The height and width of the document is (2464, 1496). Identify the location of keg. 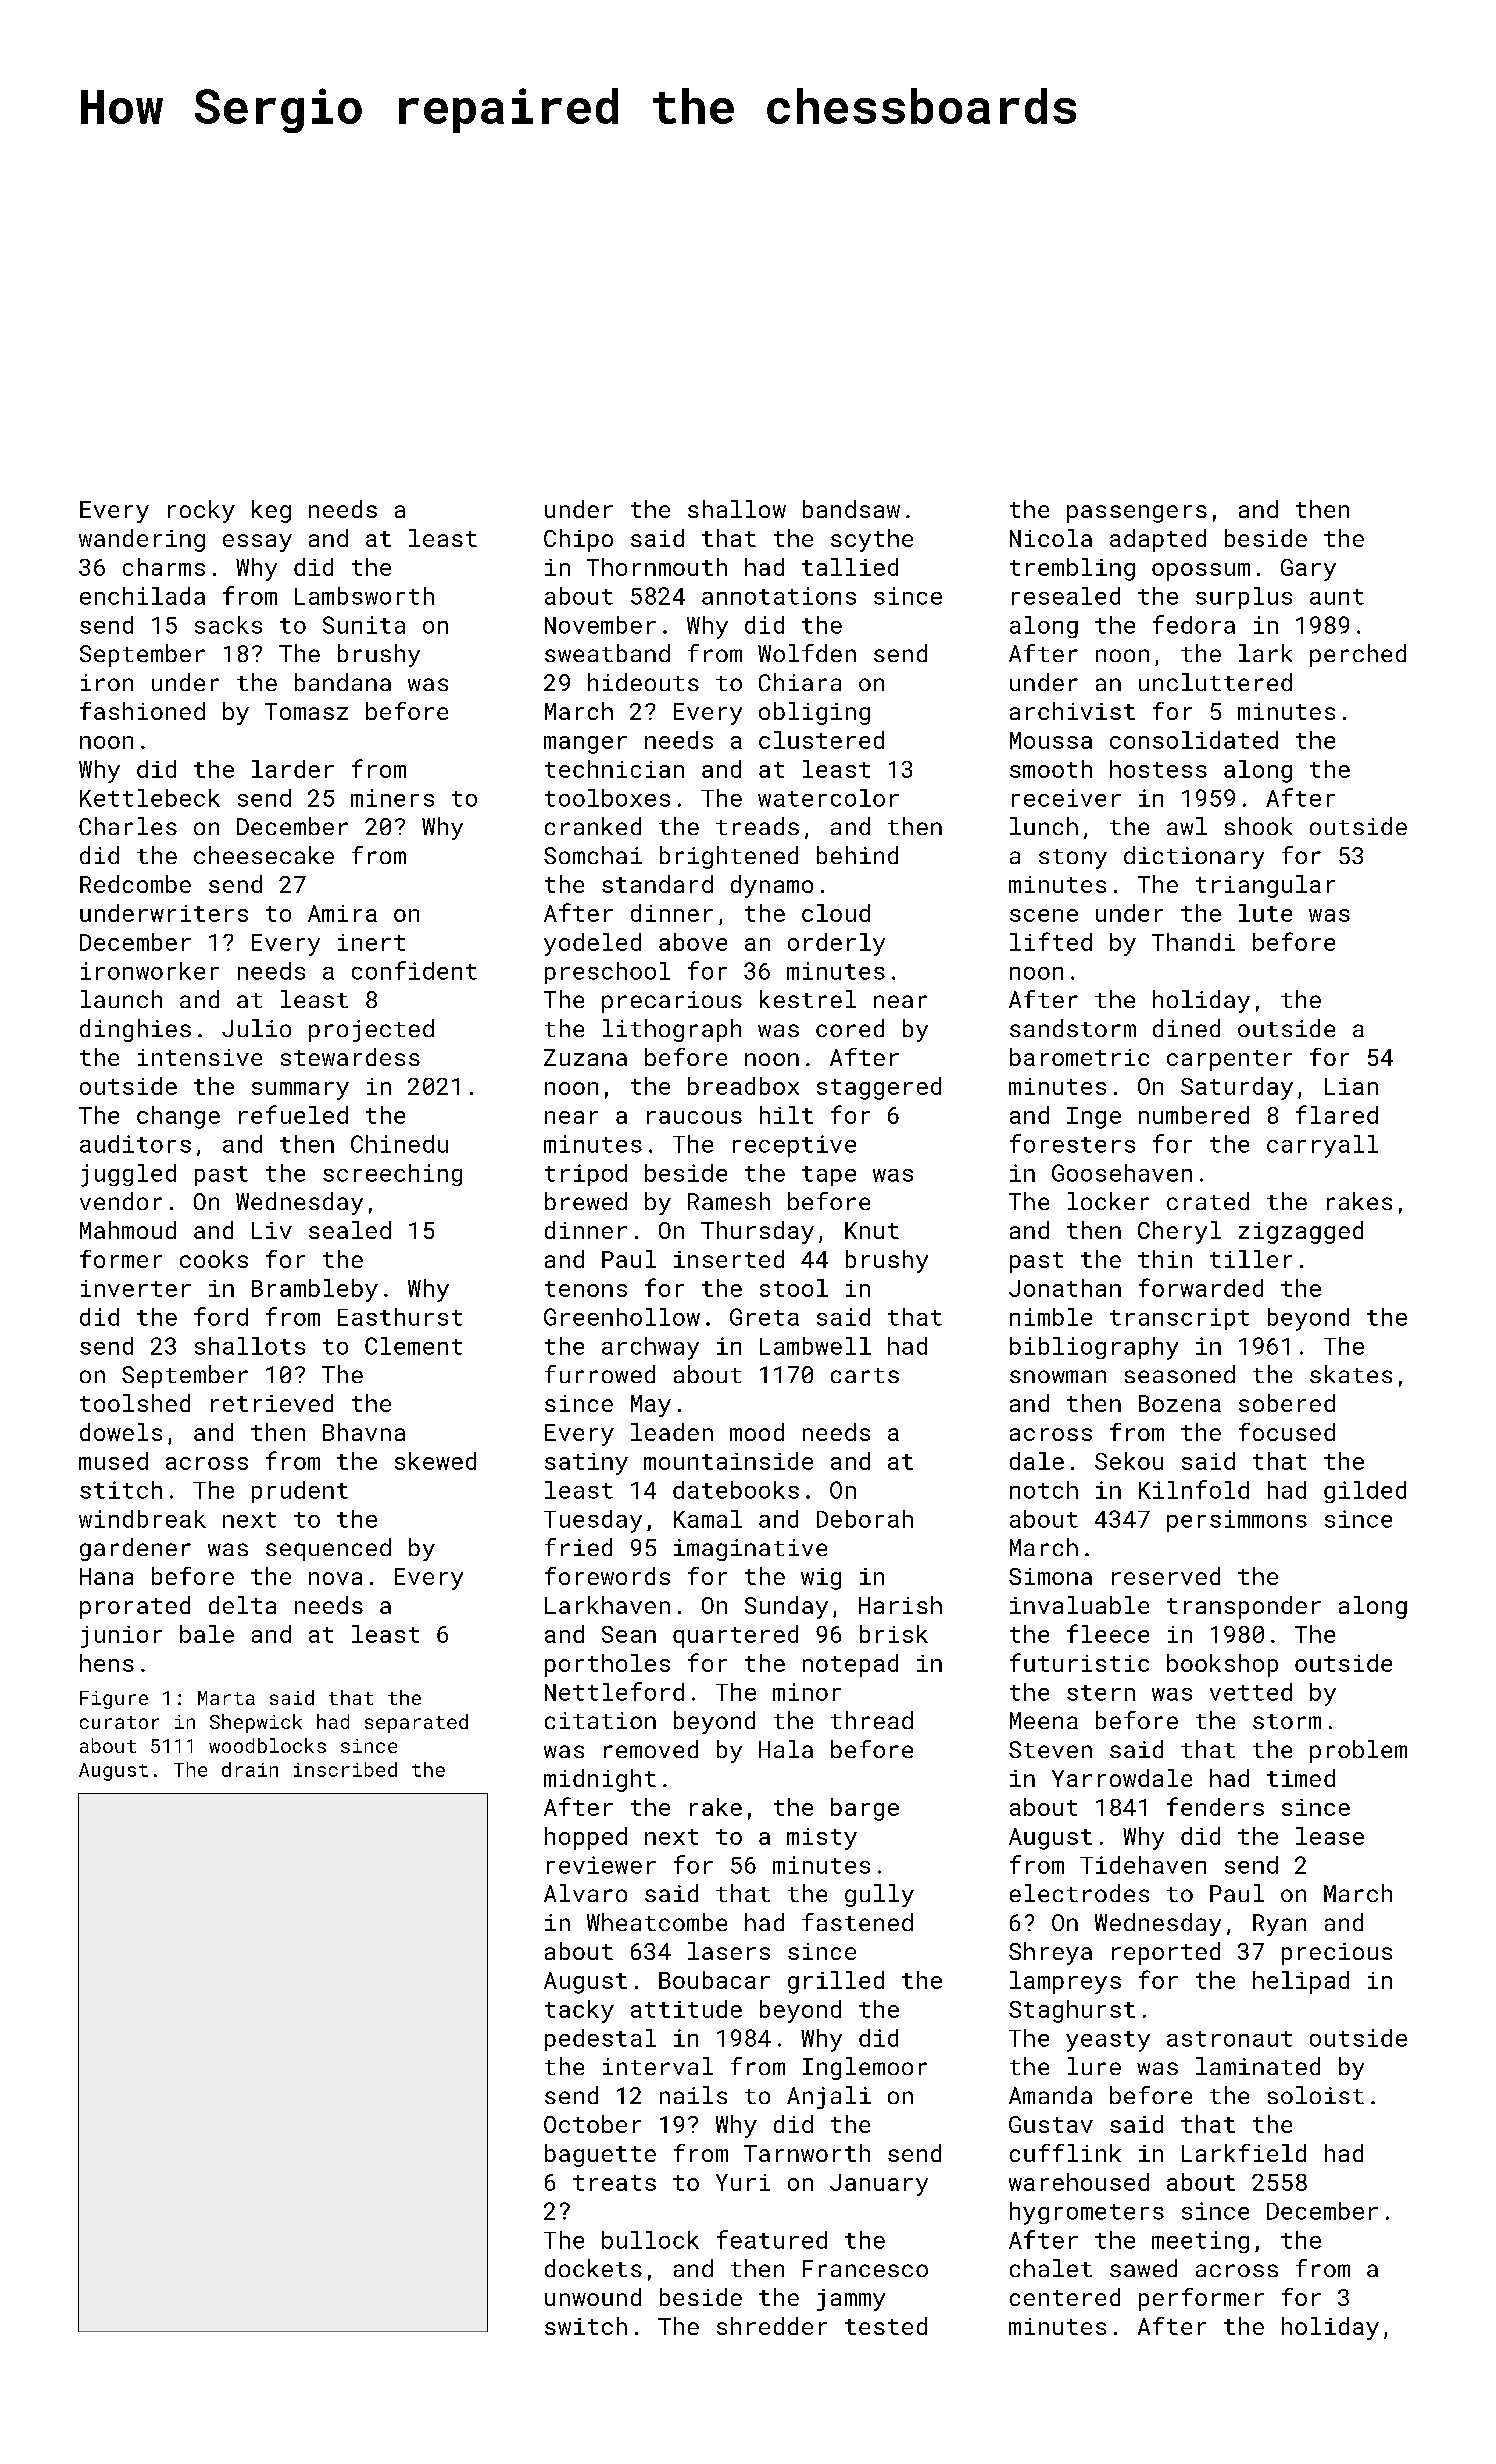
(271, 511).
